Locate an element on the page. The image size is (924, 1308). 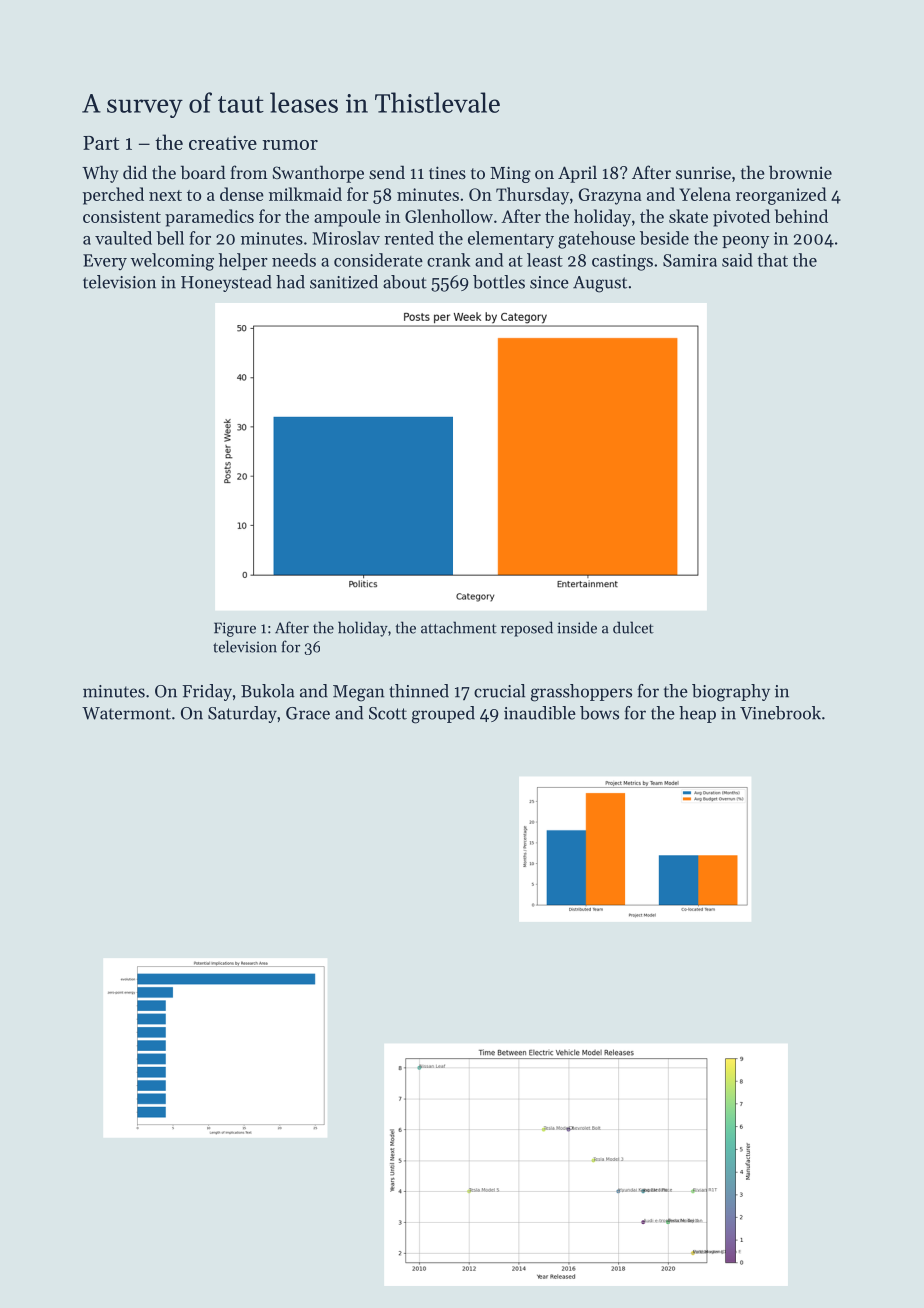
creative is located at coordinates (223, 142).
